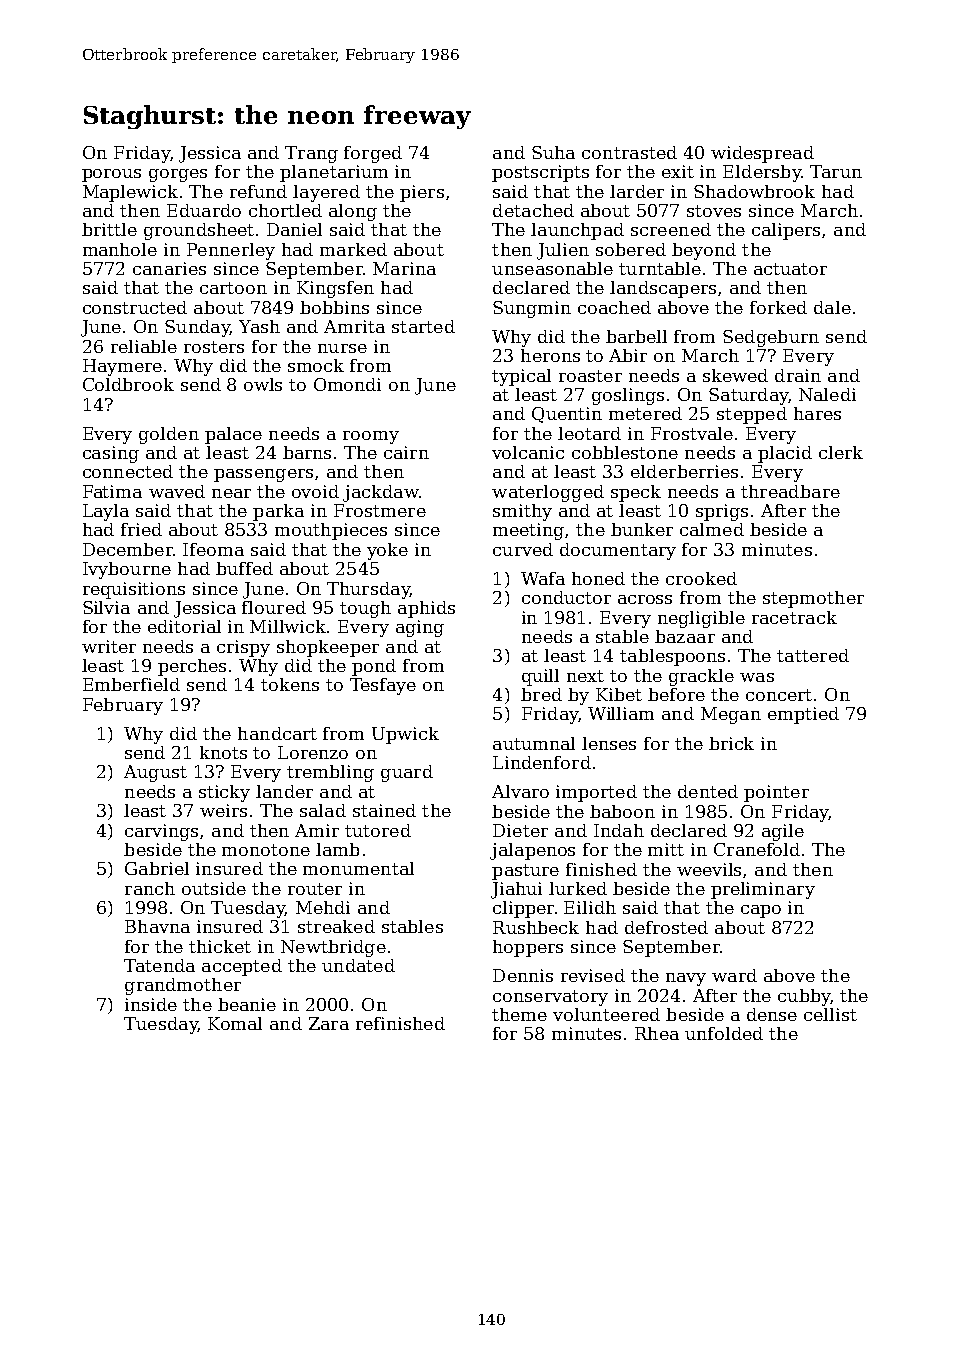 This screenshot has width=953, height=1352. Describe the element at coordinates (426, 609) in the screenshot. I see `aphids` at that location.
